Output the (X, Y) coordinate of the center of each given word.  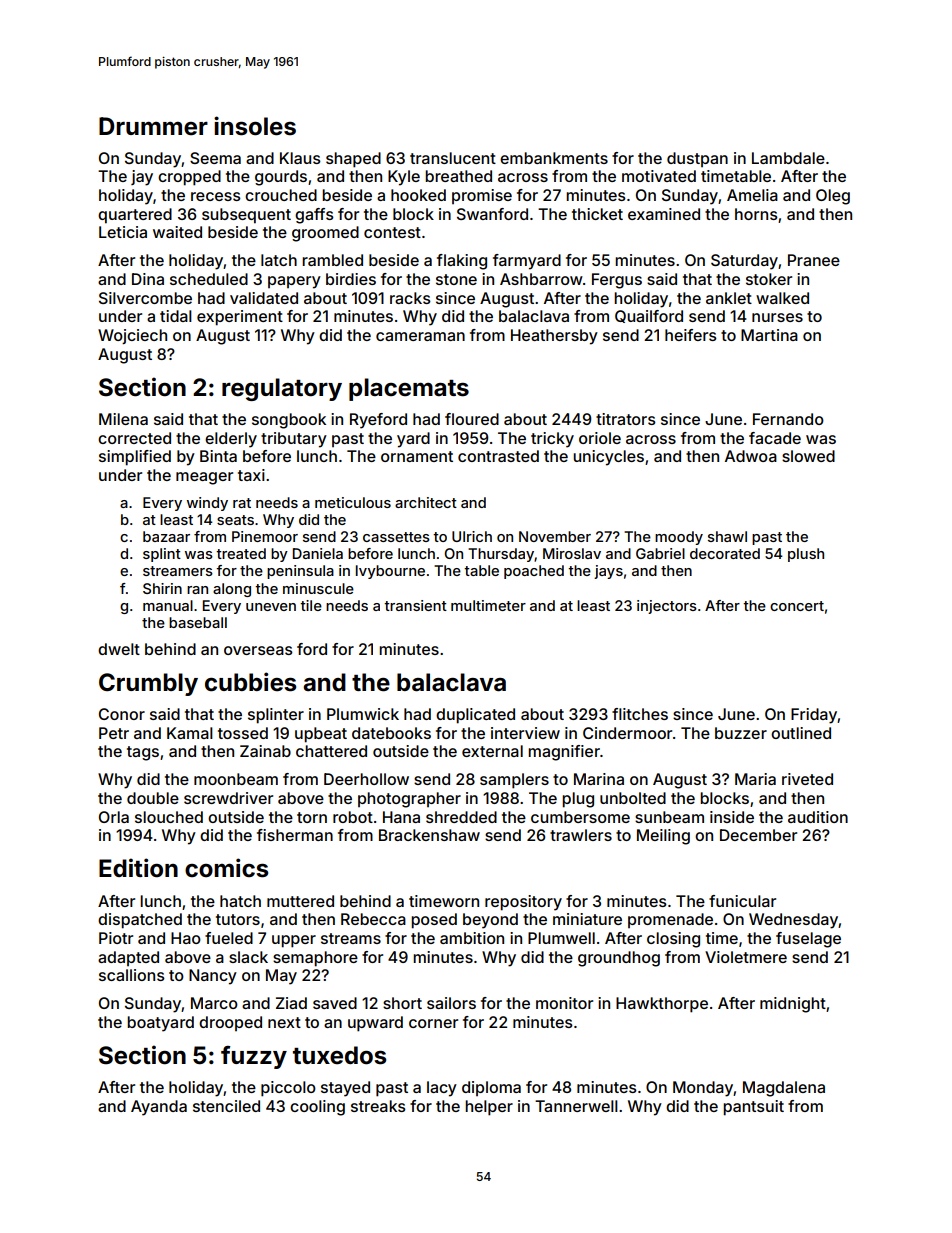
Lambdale (788, 158)
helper (489, 1108)
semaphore (315, 959)
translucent (453, 158)
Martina (769, 335)
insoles (255, 126)
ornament (417, 456)
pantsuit (753, 1108)
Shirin (162, 588)
